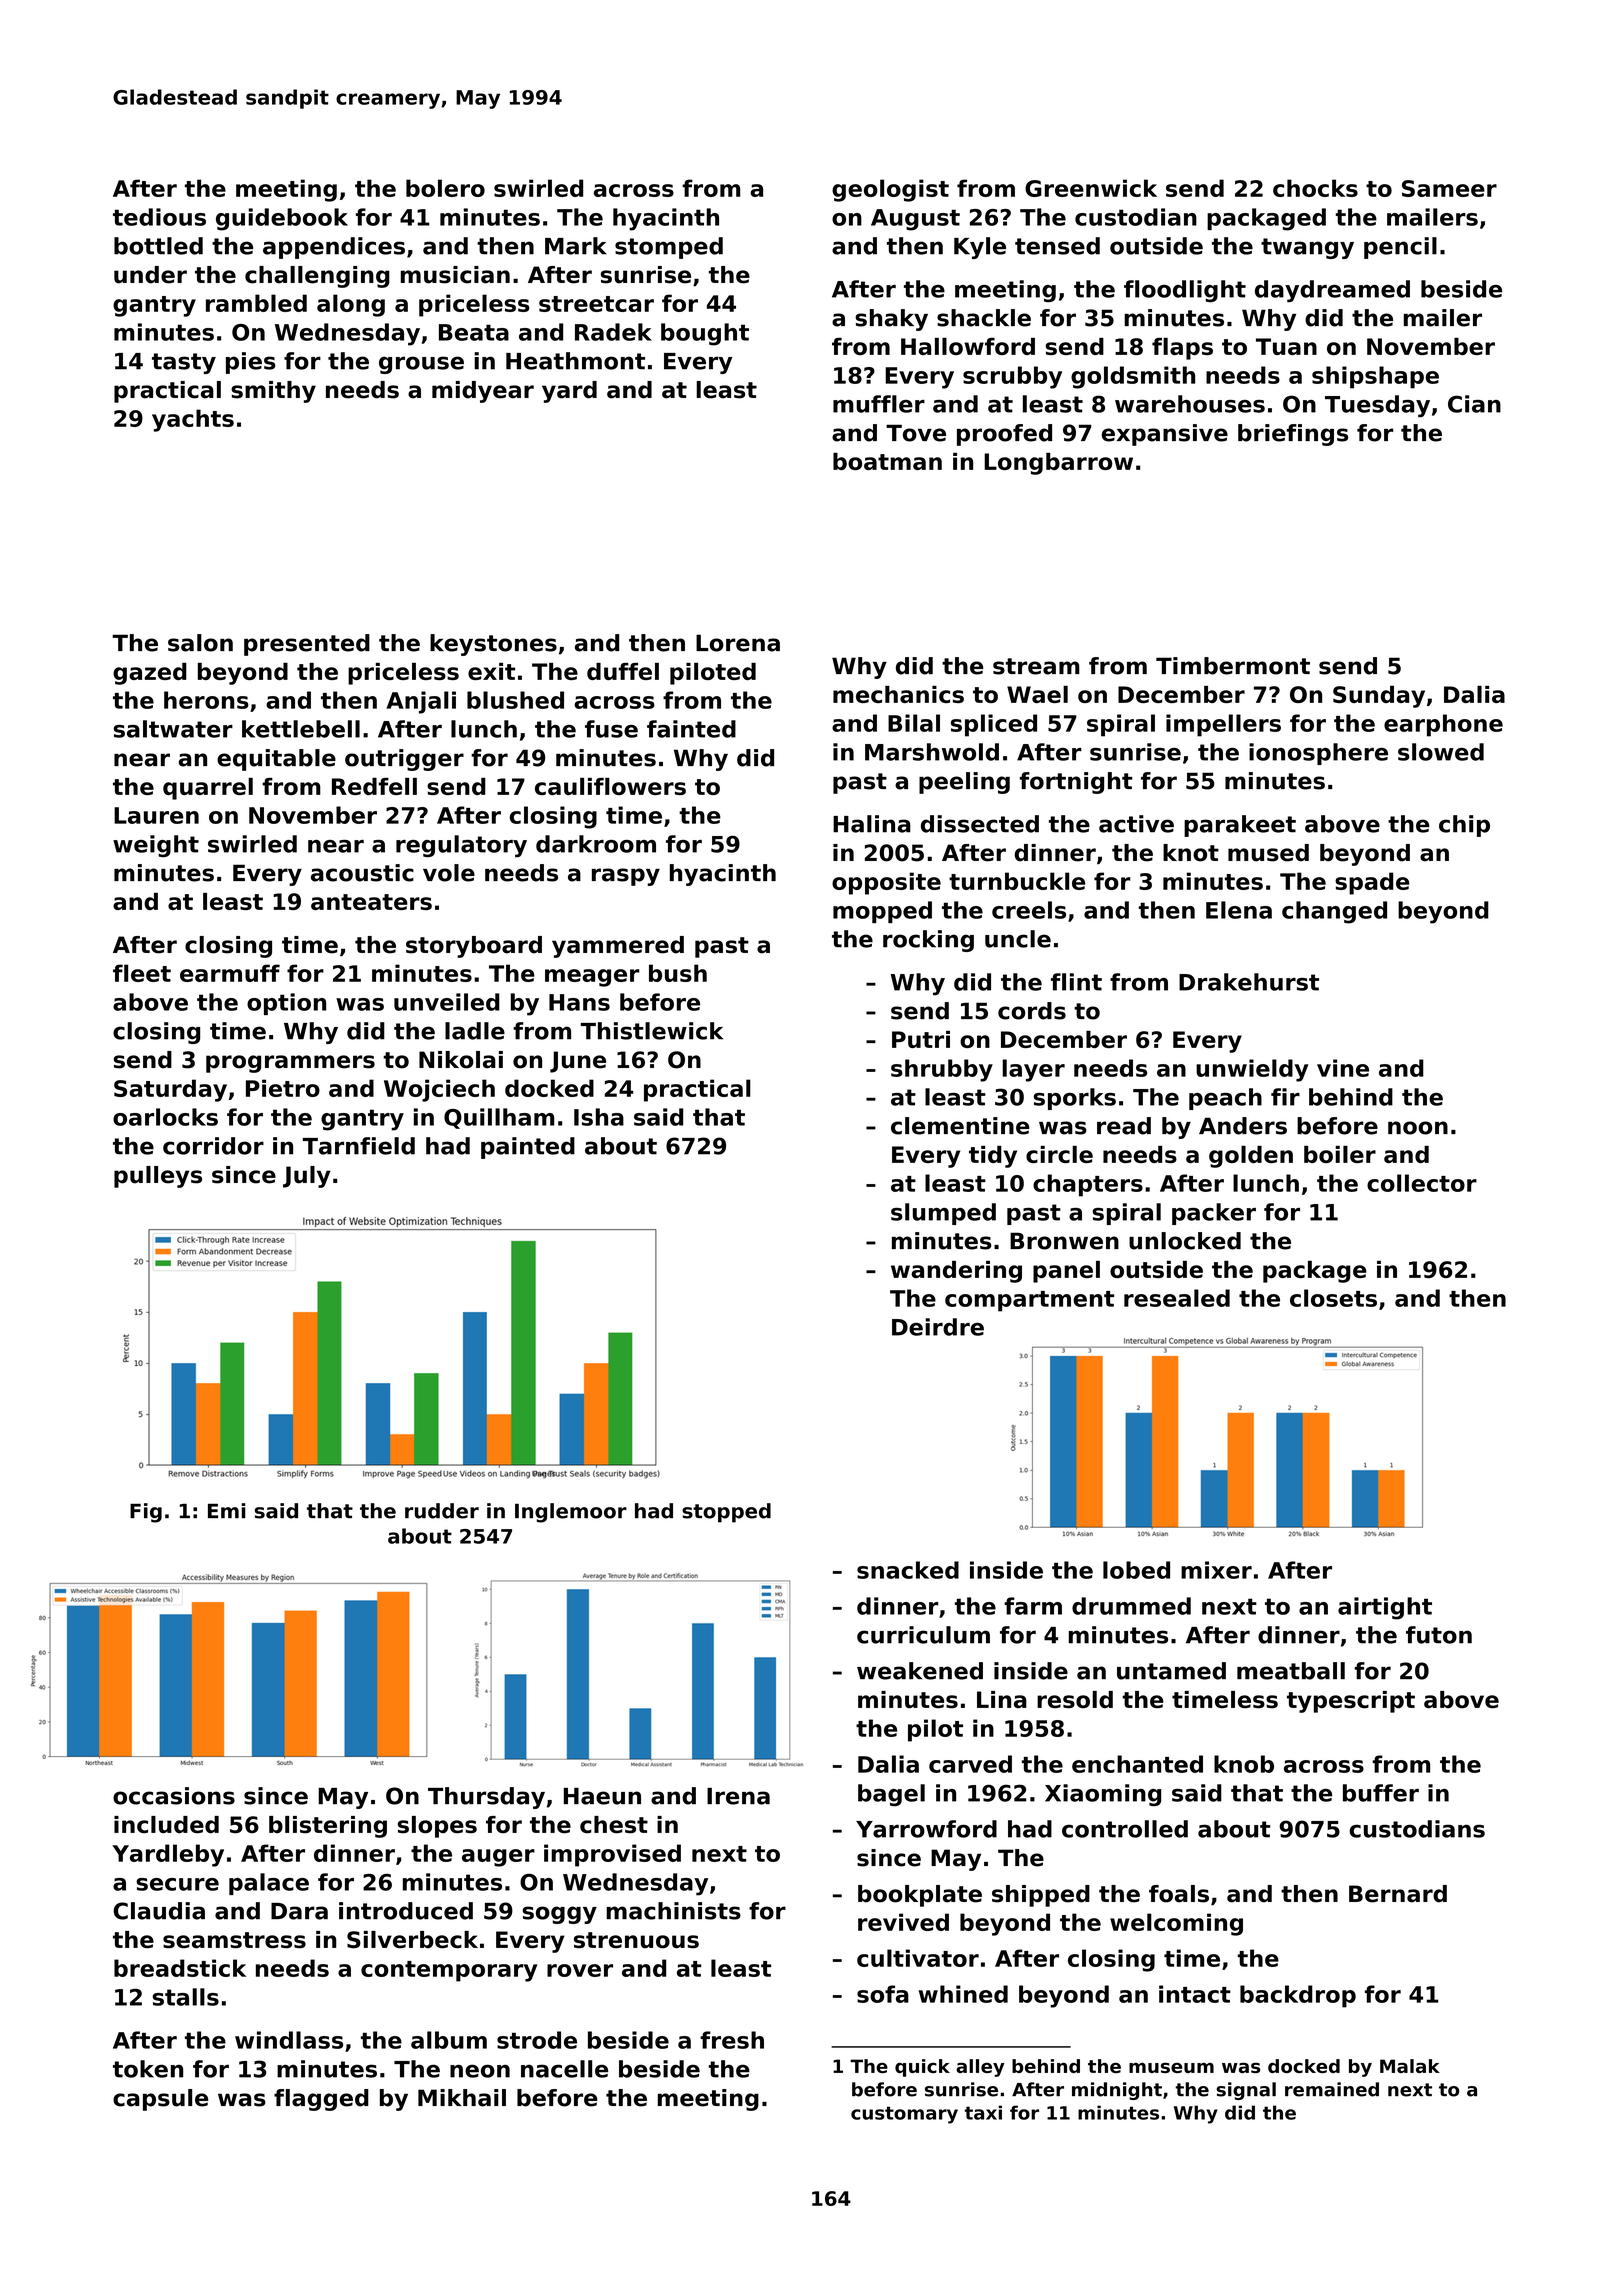 This screenshot has height=2292, width=1620. I want to click on chocks, so click(1315, 188).
